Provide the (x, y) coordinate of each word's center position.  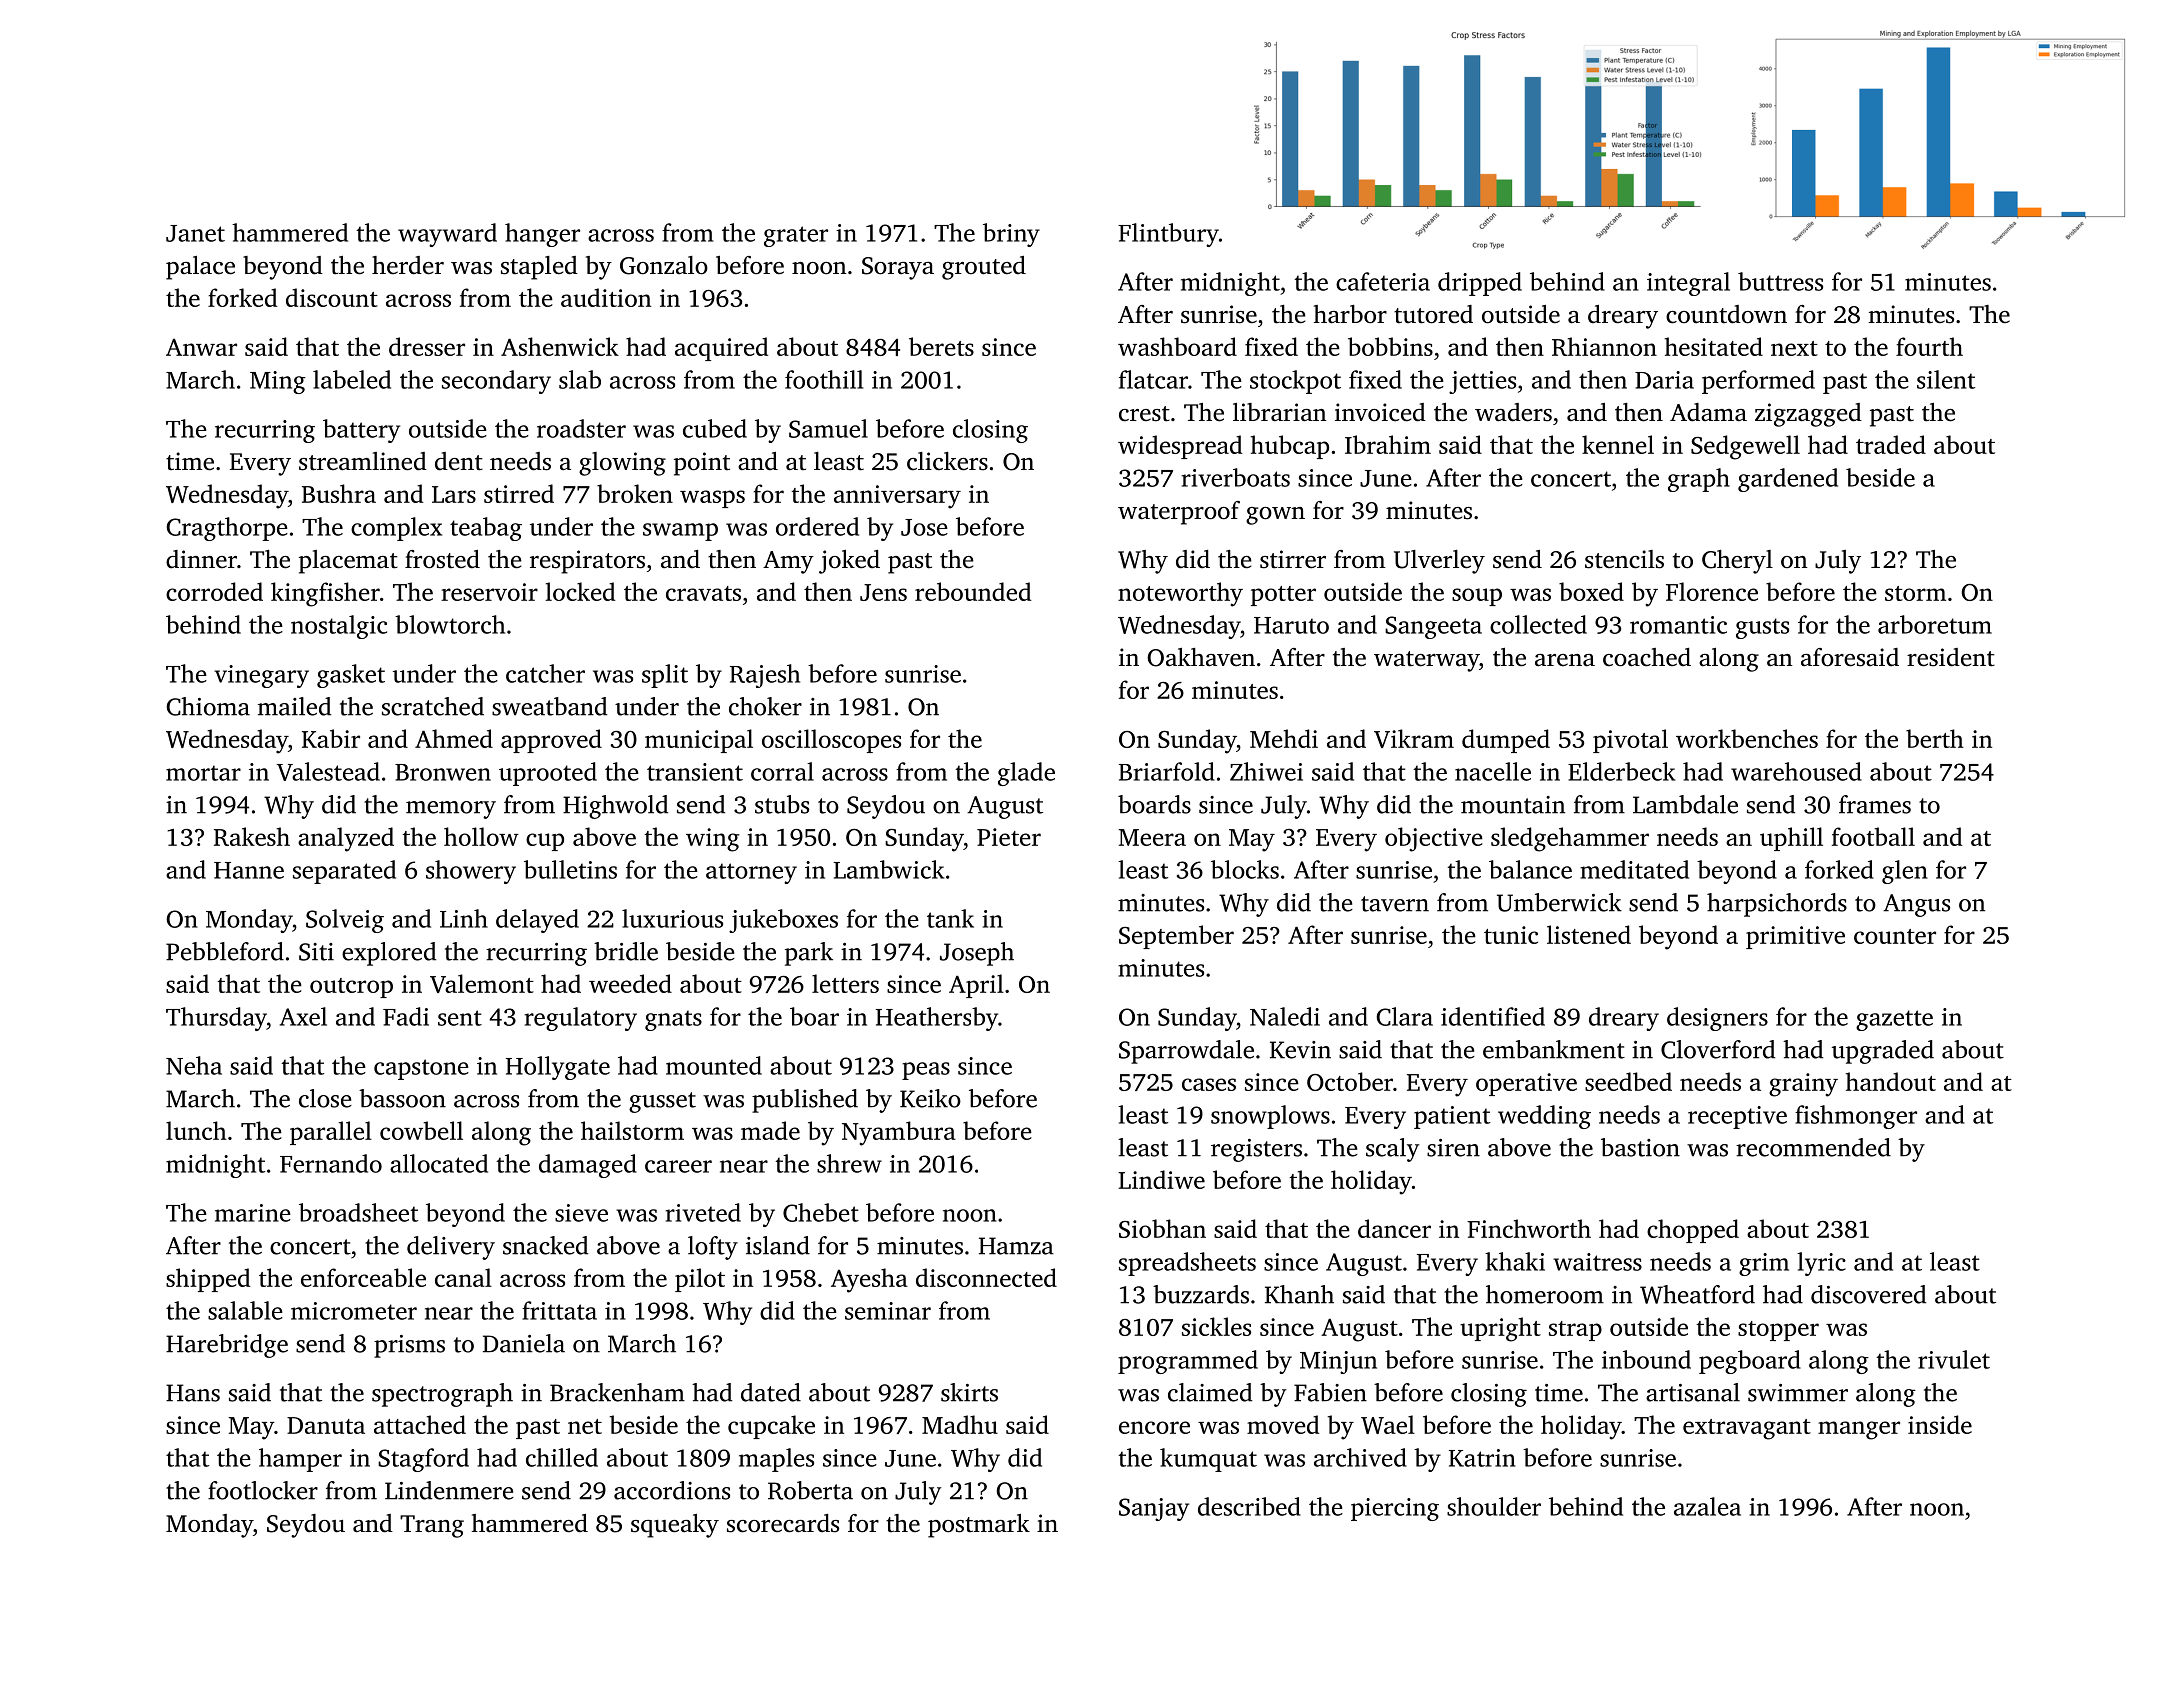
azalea (1707, 1506)
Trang (432, 1526)
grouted (984, 268)
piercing (1395, 1509)
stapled (539, 268)
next (1794, 348)
